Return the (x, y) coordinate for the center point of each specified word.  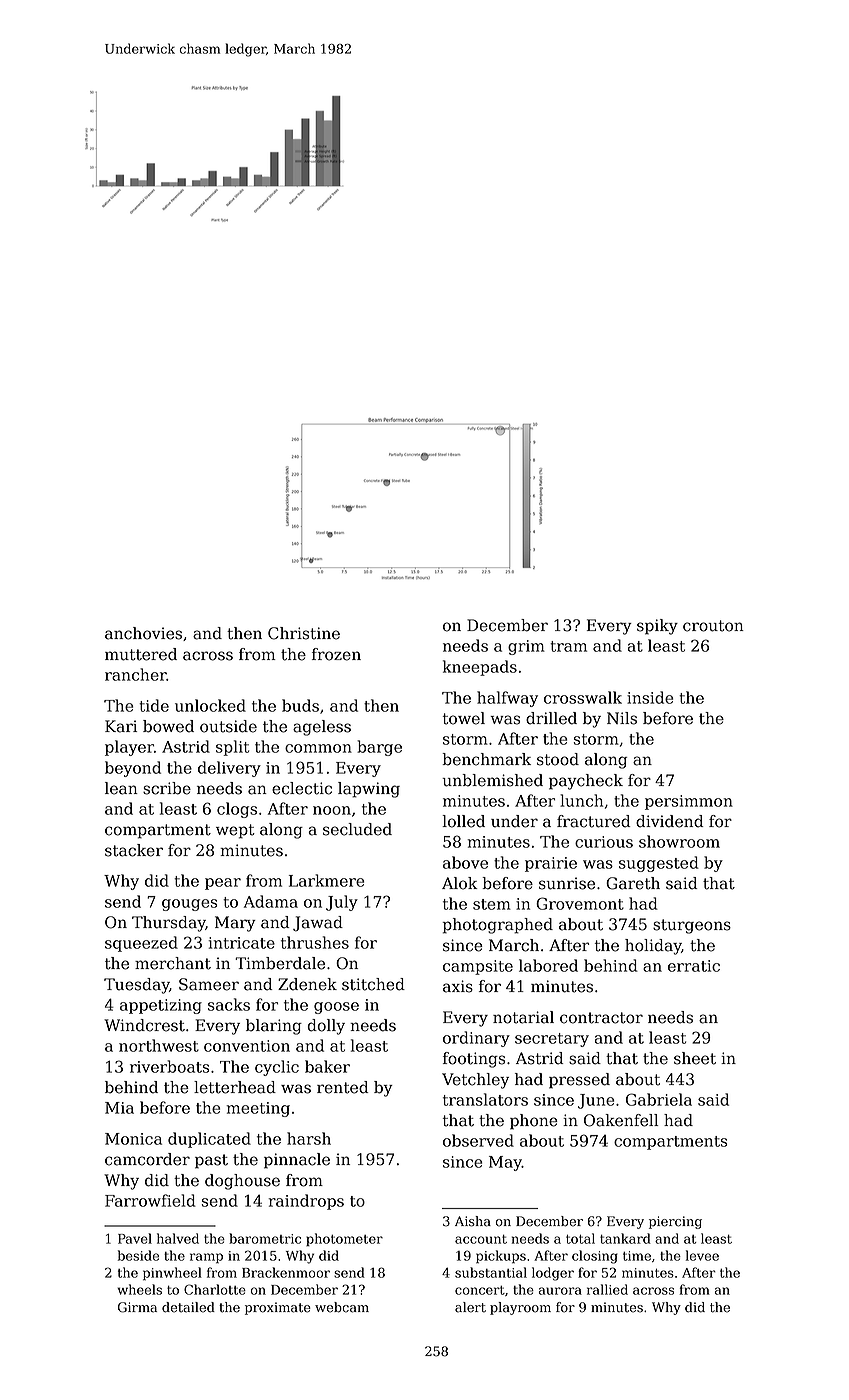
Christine (304, 633)
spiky (657, 627)
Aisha (473, 1221)
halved (178, 1238)
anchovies (143, 633)
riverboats (169, 1066)
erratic (694, 966)
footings (474, 1060)
